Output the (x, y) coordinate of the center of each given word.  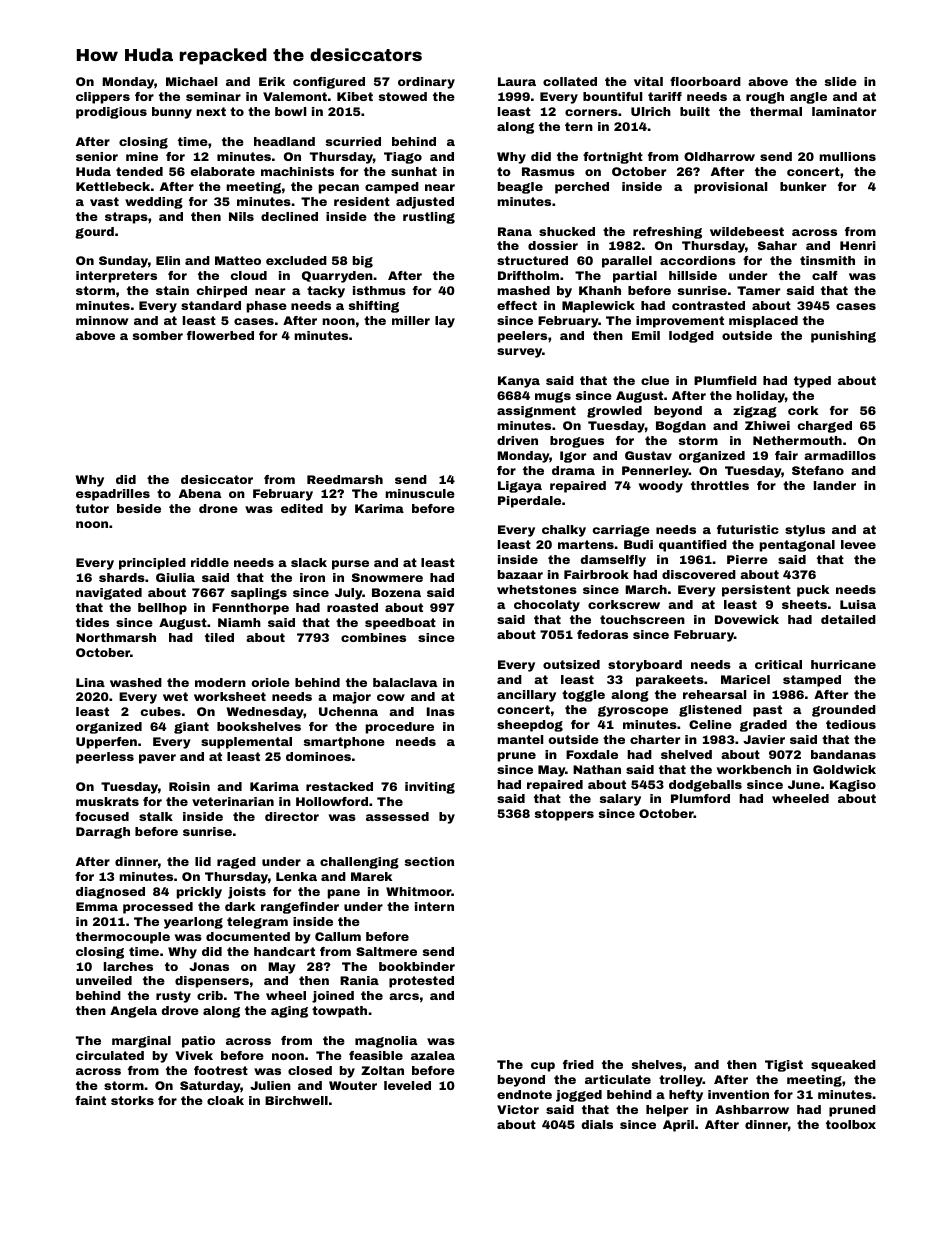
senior (97, 156)
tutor (92, 508)
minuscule (420, 493)
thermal (776, 111)
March (646, 589)
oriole (270, 682)
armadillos (840, 455)
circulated (110, 1055)
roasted (352, 607)
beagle (520, 188)
